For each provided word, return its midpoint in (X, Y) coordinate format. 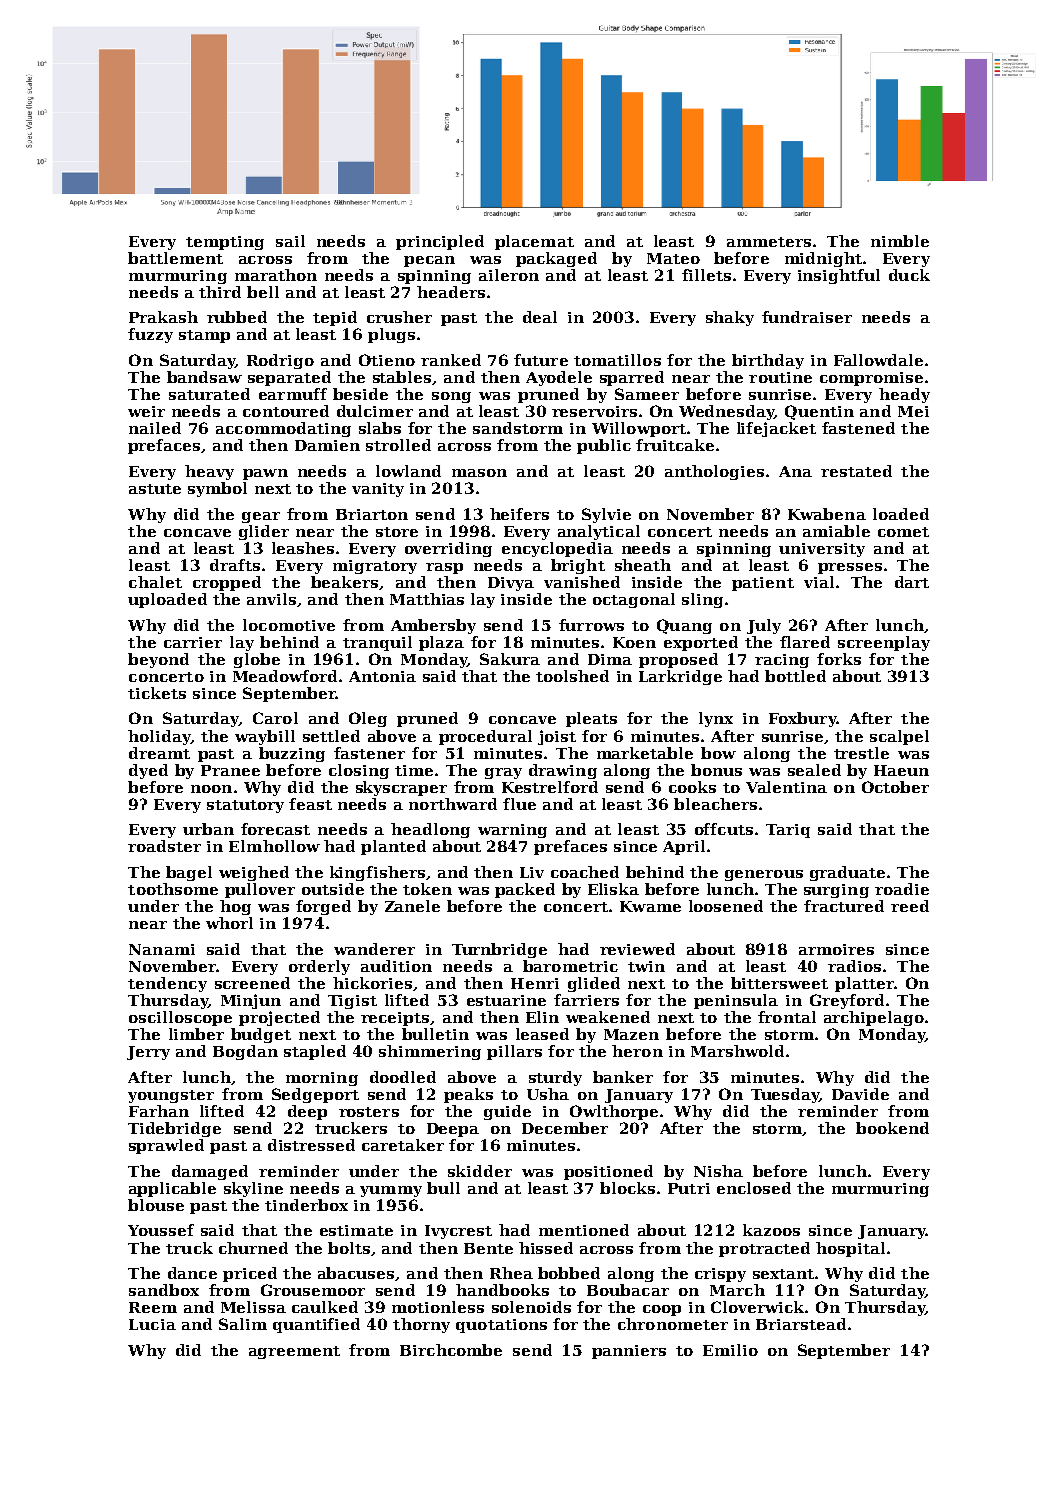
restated (856, 471)
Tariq (788, 831)
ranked (451, 360)
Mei (913, 411)
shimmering (430, 1052)
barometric (570, 966)
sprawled (166, 1146)
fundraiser (807, 317)
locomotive (289, 625)
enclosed (754, 1188)
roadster (164, 846)
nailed (155, 428)
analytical (599, 532)
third (220, 292)
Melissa (253, 1307)
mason (479, 473)
